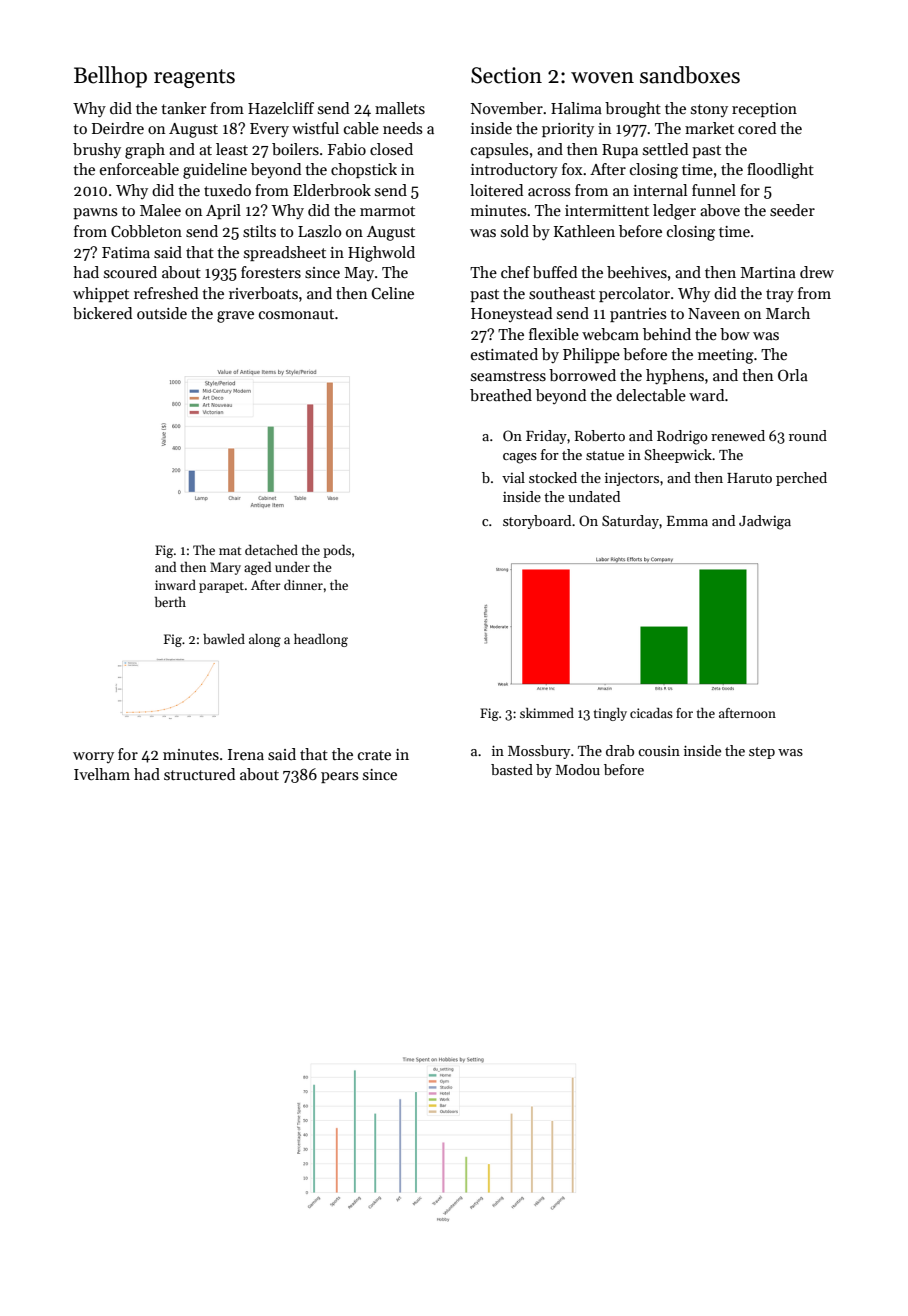 Image resolution: width=908 pixels, height=1316 pixels. What do you see at coordinates (194, 78) in the screenshot?
I see `reagents` at bounding box center [194, 78].
